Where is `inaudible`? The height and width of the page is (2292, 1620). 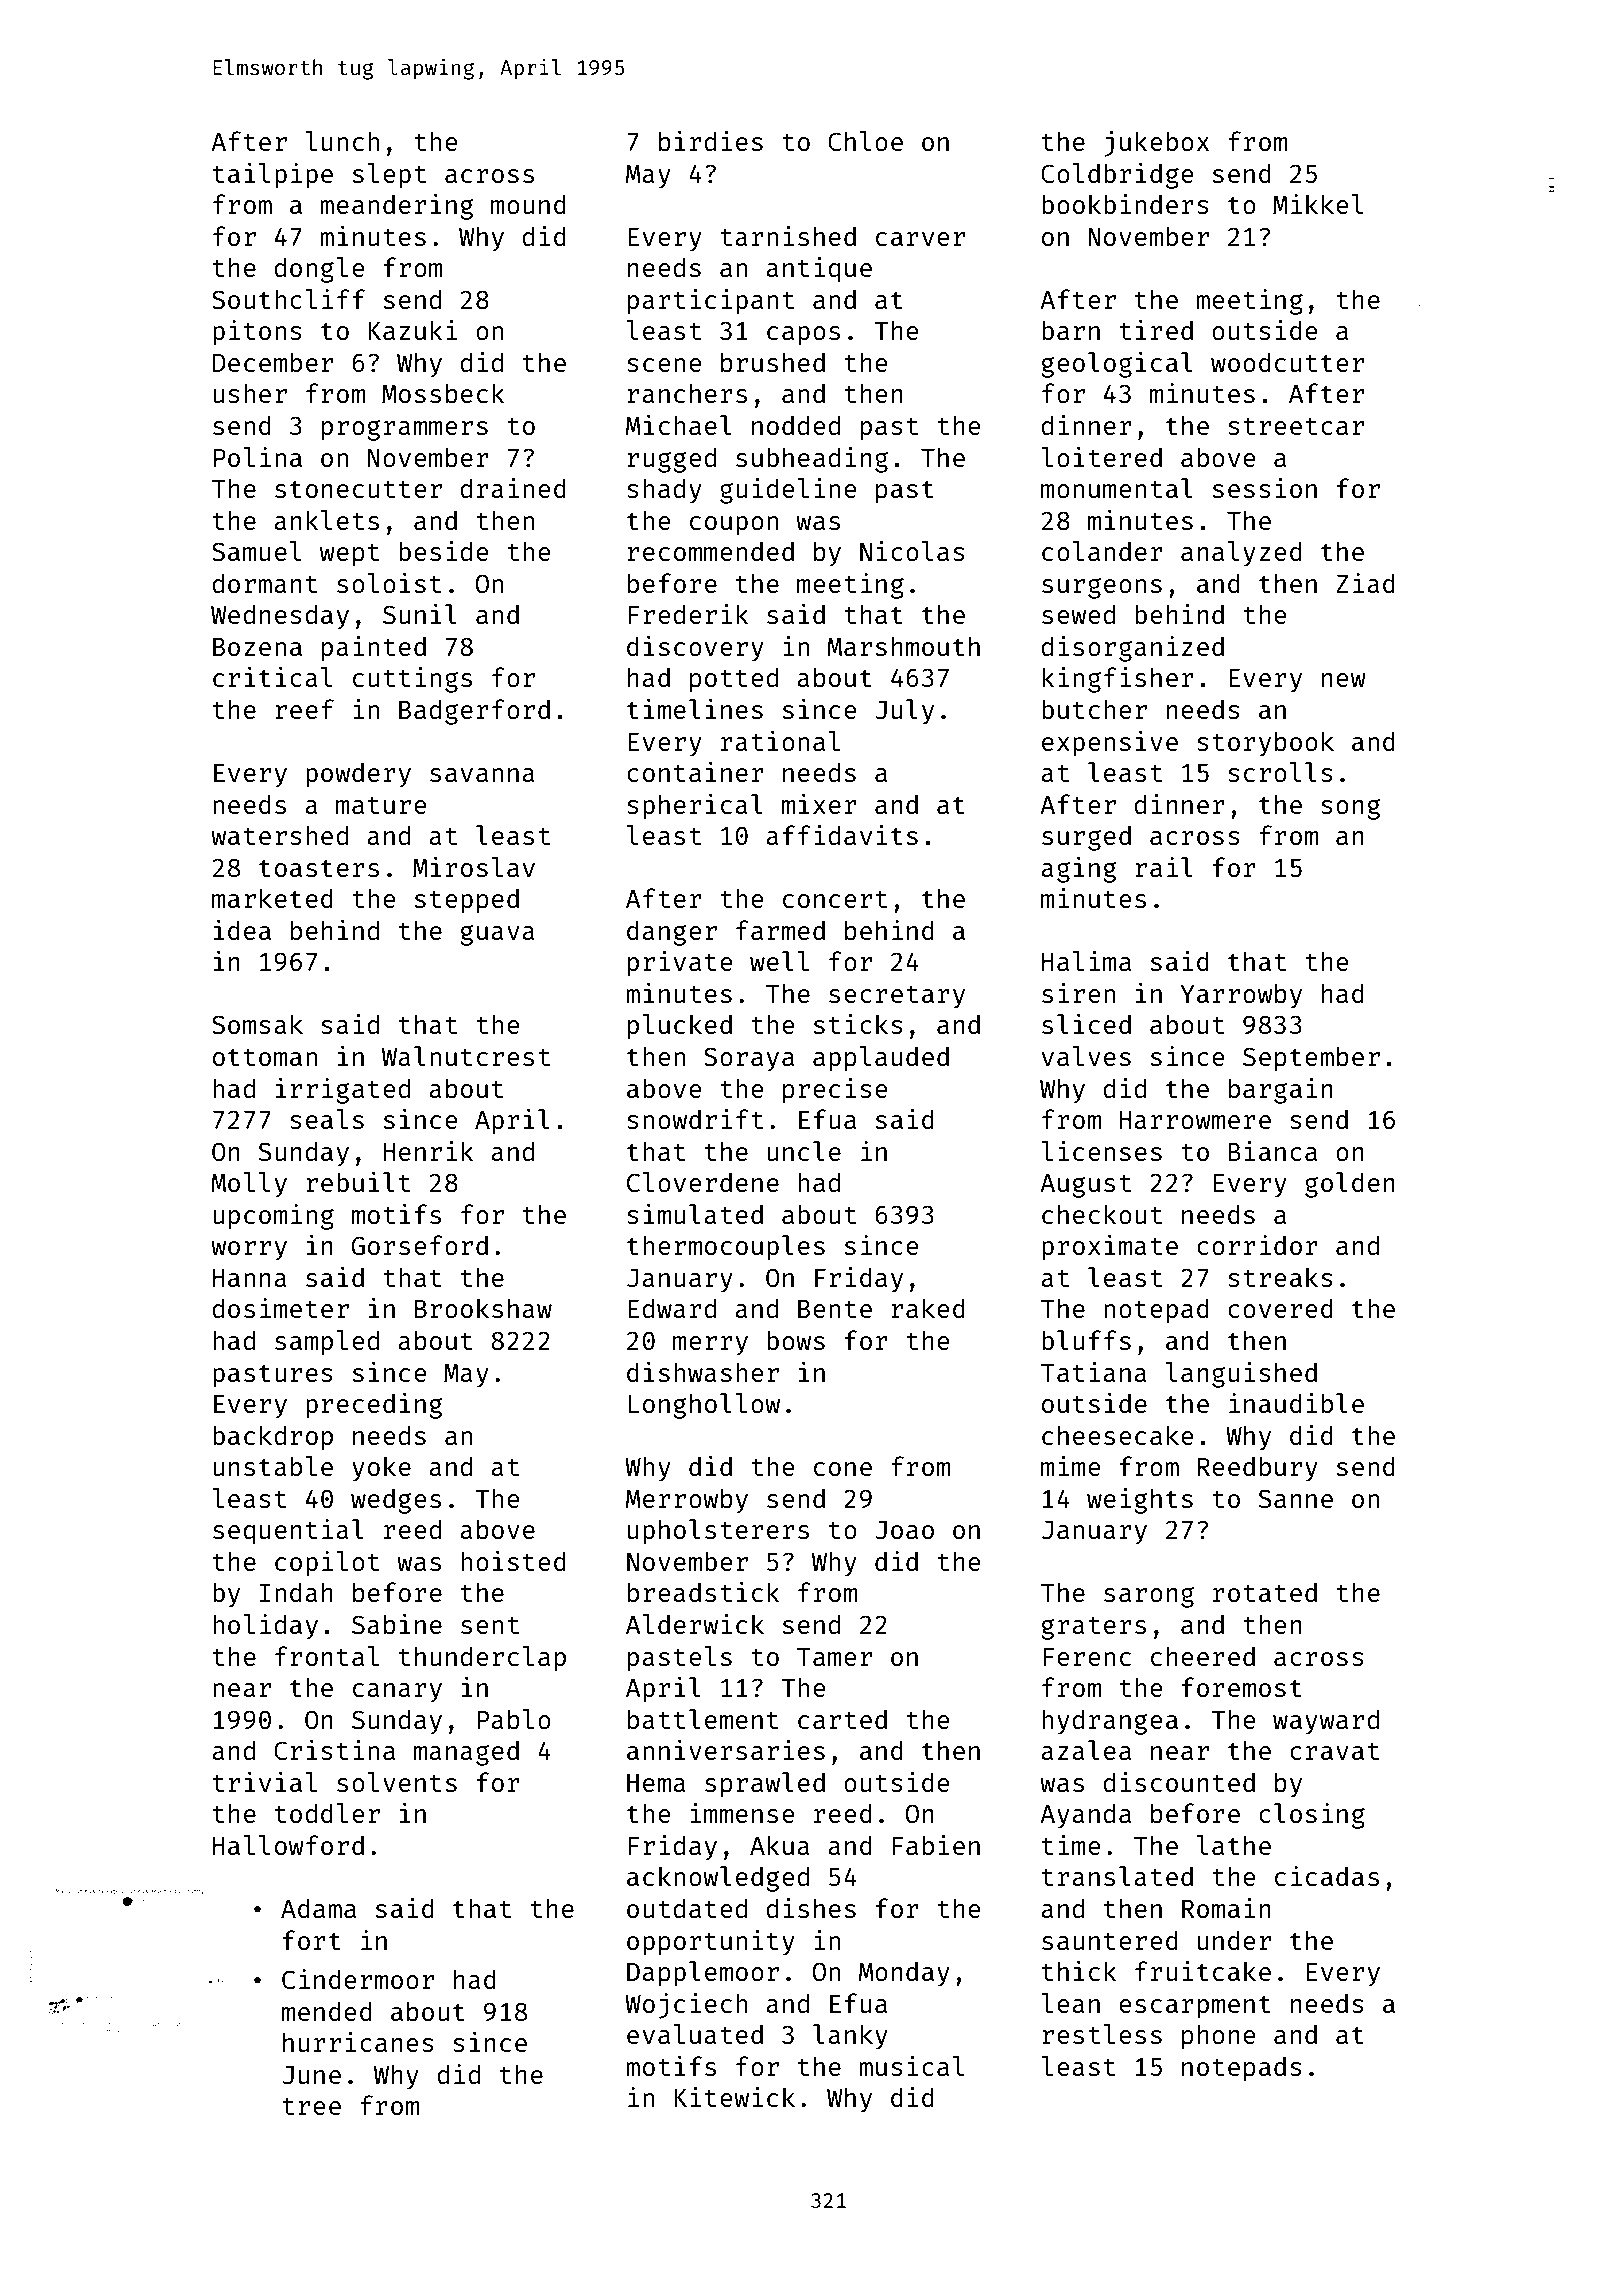 inaudible is located at coordinates (1296, 1403).
